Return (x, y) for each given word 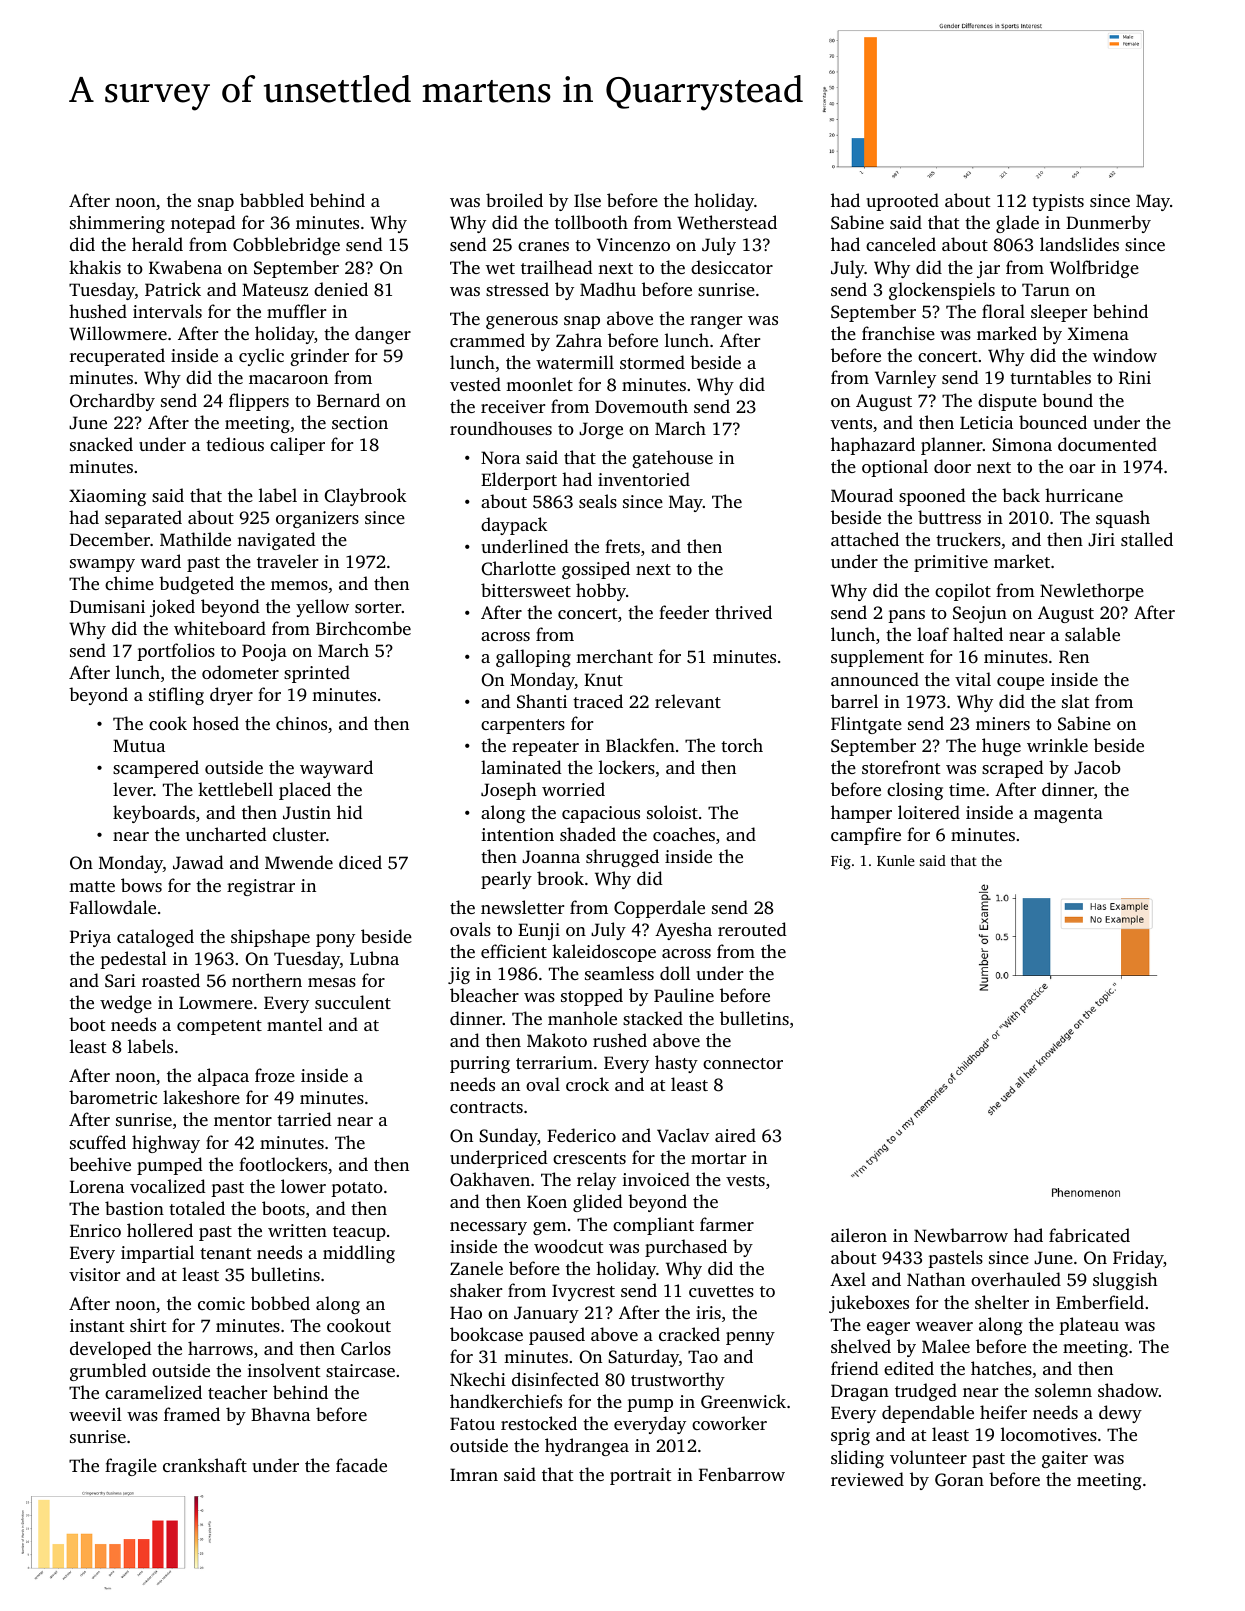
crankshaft (205, 1465)
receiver (513, 406)
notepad (203, 224)
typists (1058, 202)
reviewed (867, 1479)
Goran (959, 1480)
